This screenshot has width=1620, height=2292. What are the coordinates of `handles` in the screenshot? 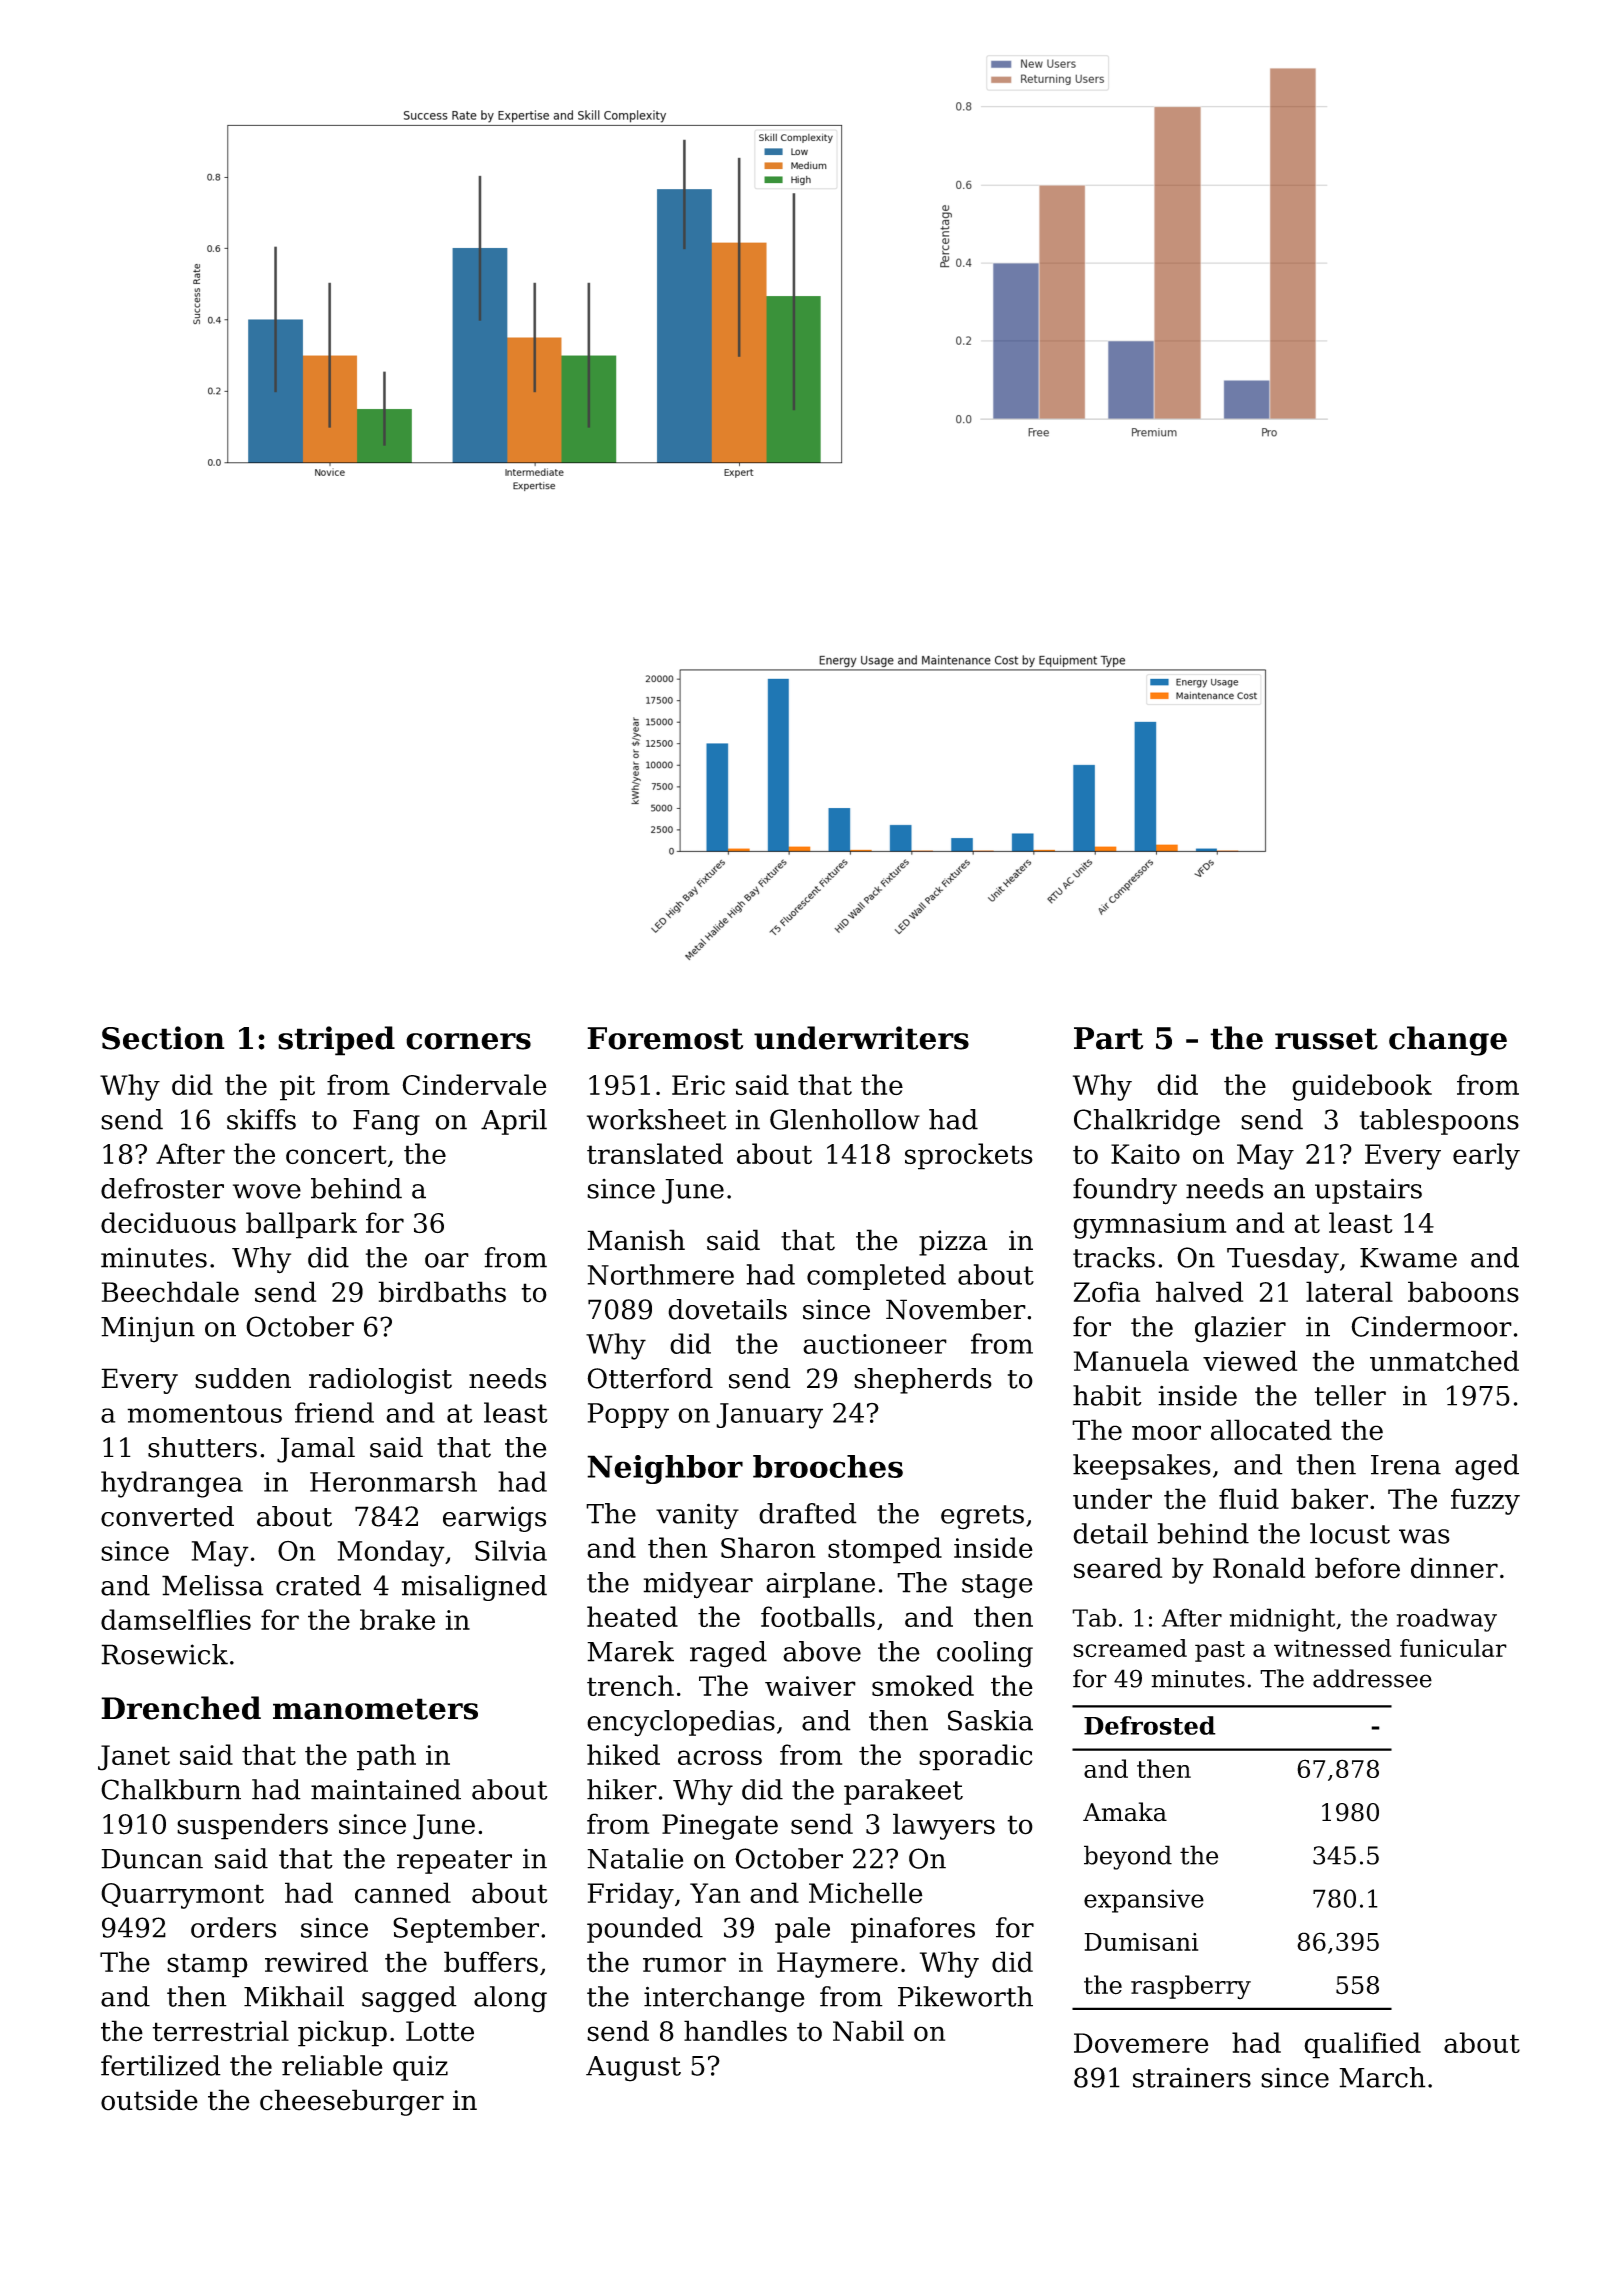 It's located at (735, 2031).
